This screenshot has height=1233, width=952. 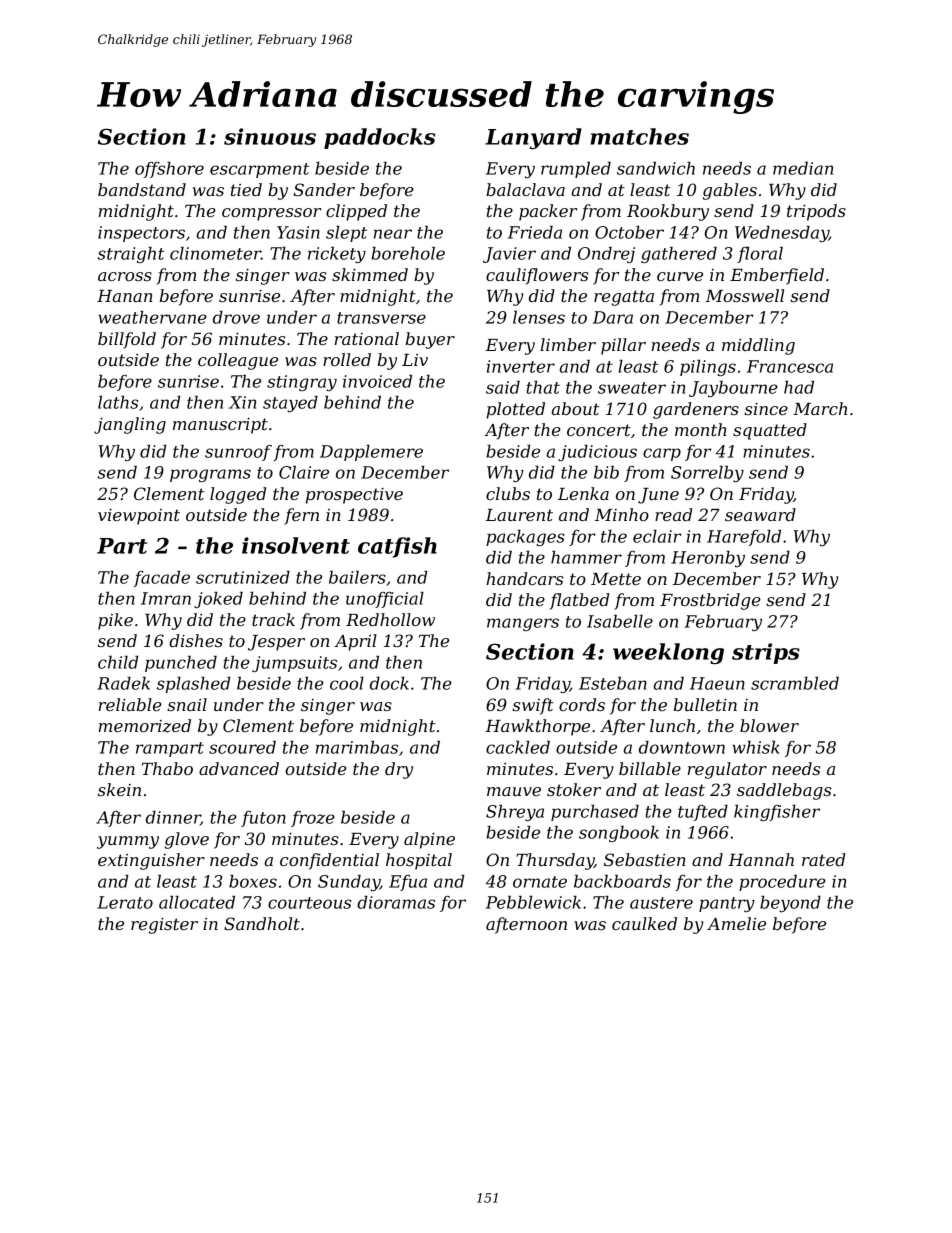 I want to click on clubs, so click(x=508, y=493).
